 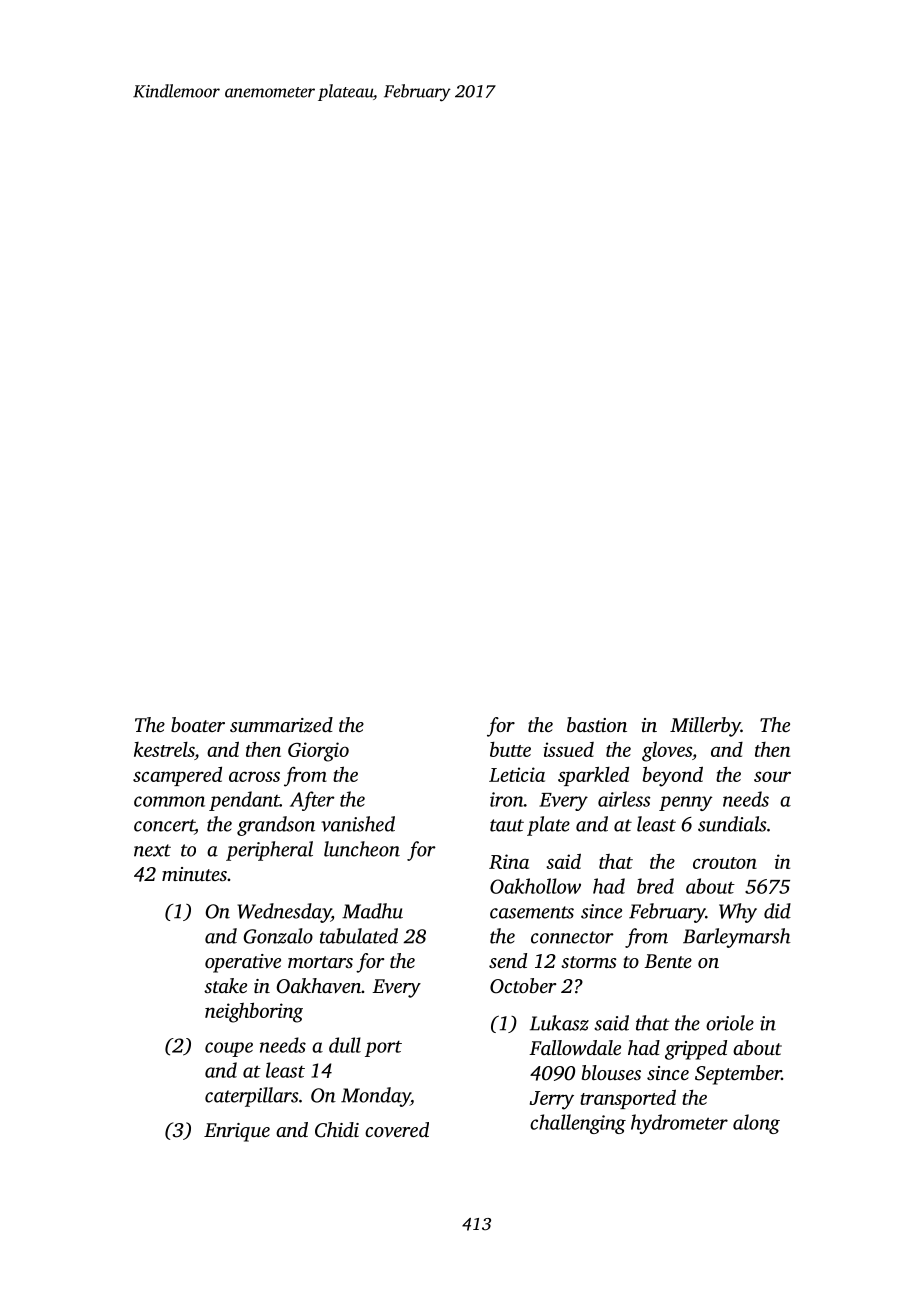 What do you see at coordinates (679, 1124) in the page?
I see `hydrometer` at bounding box center [679, 1124].
